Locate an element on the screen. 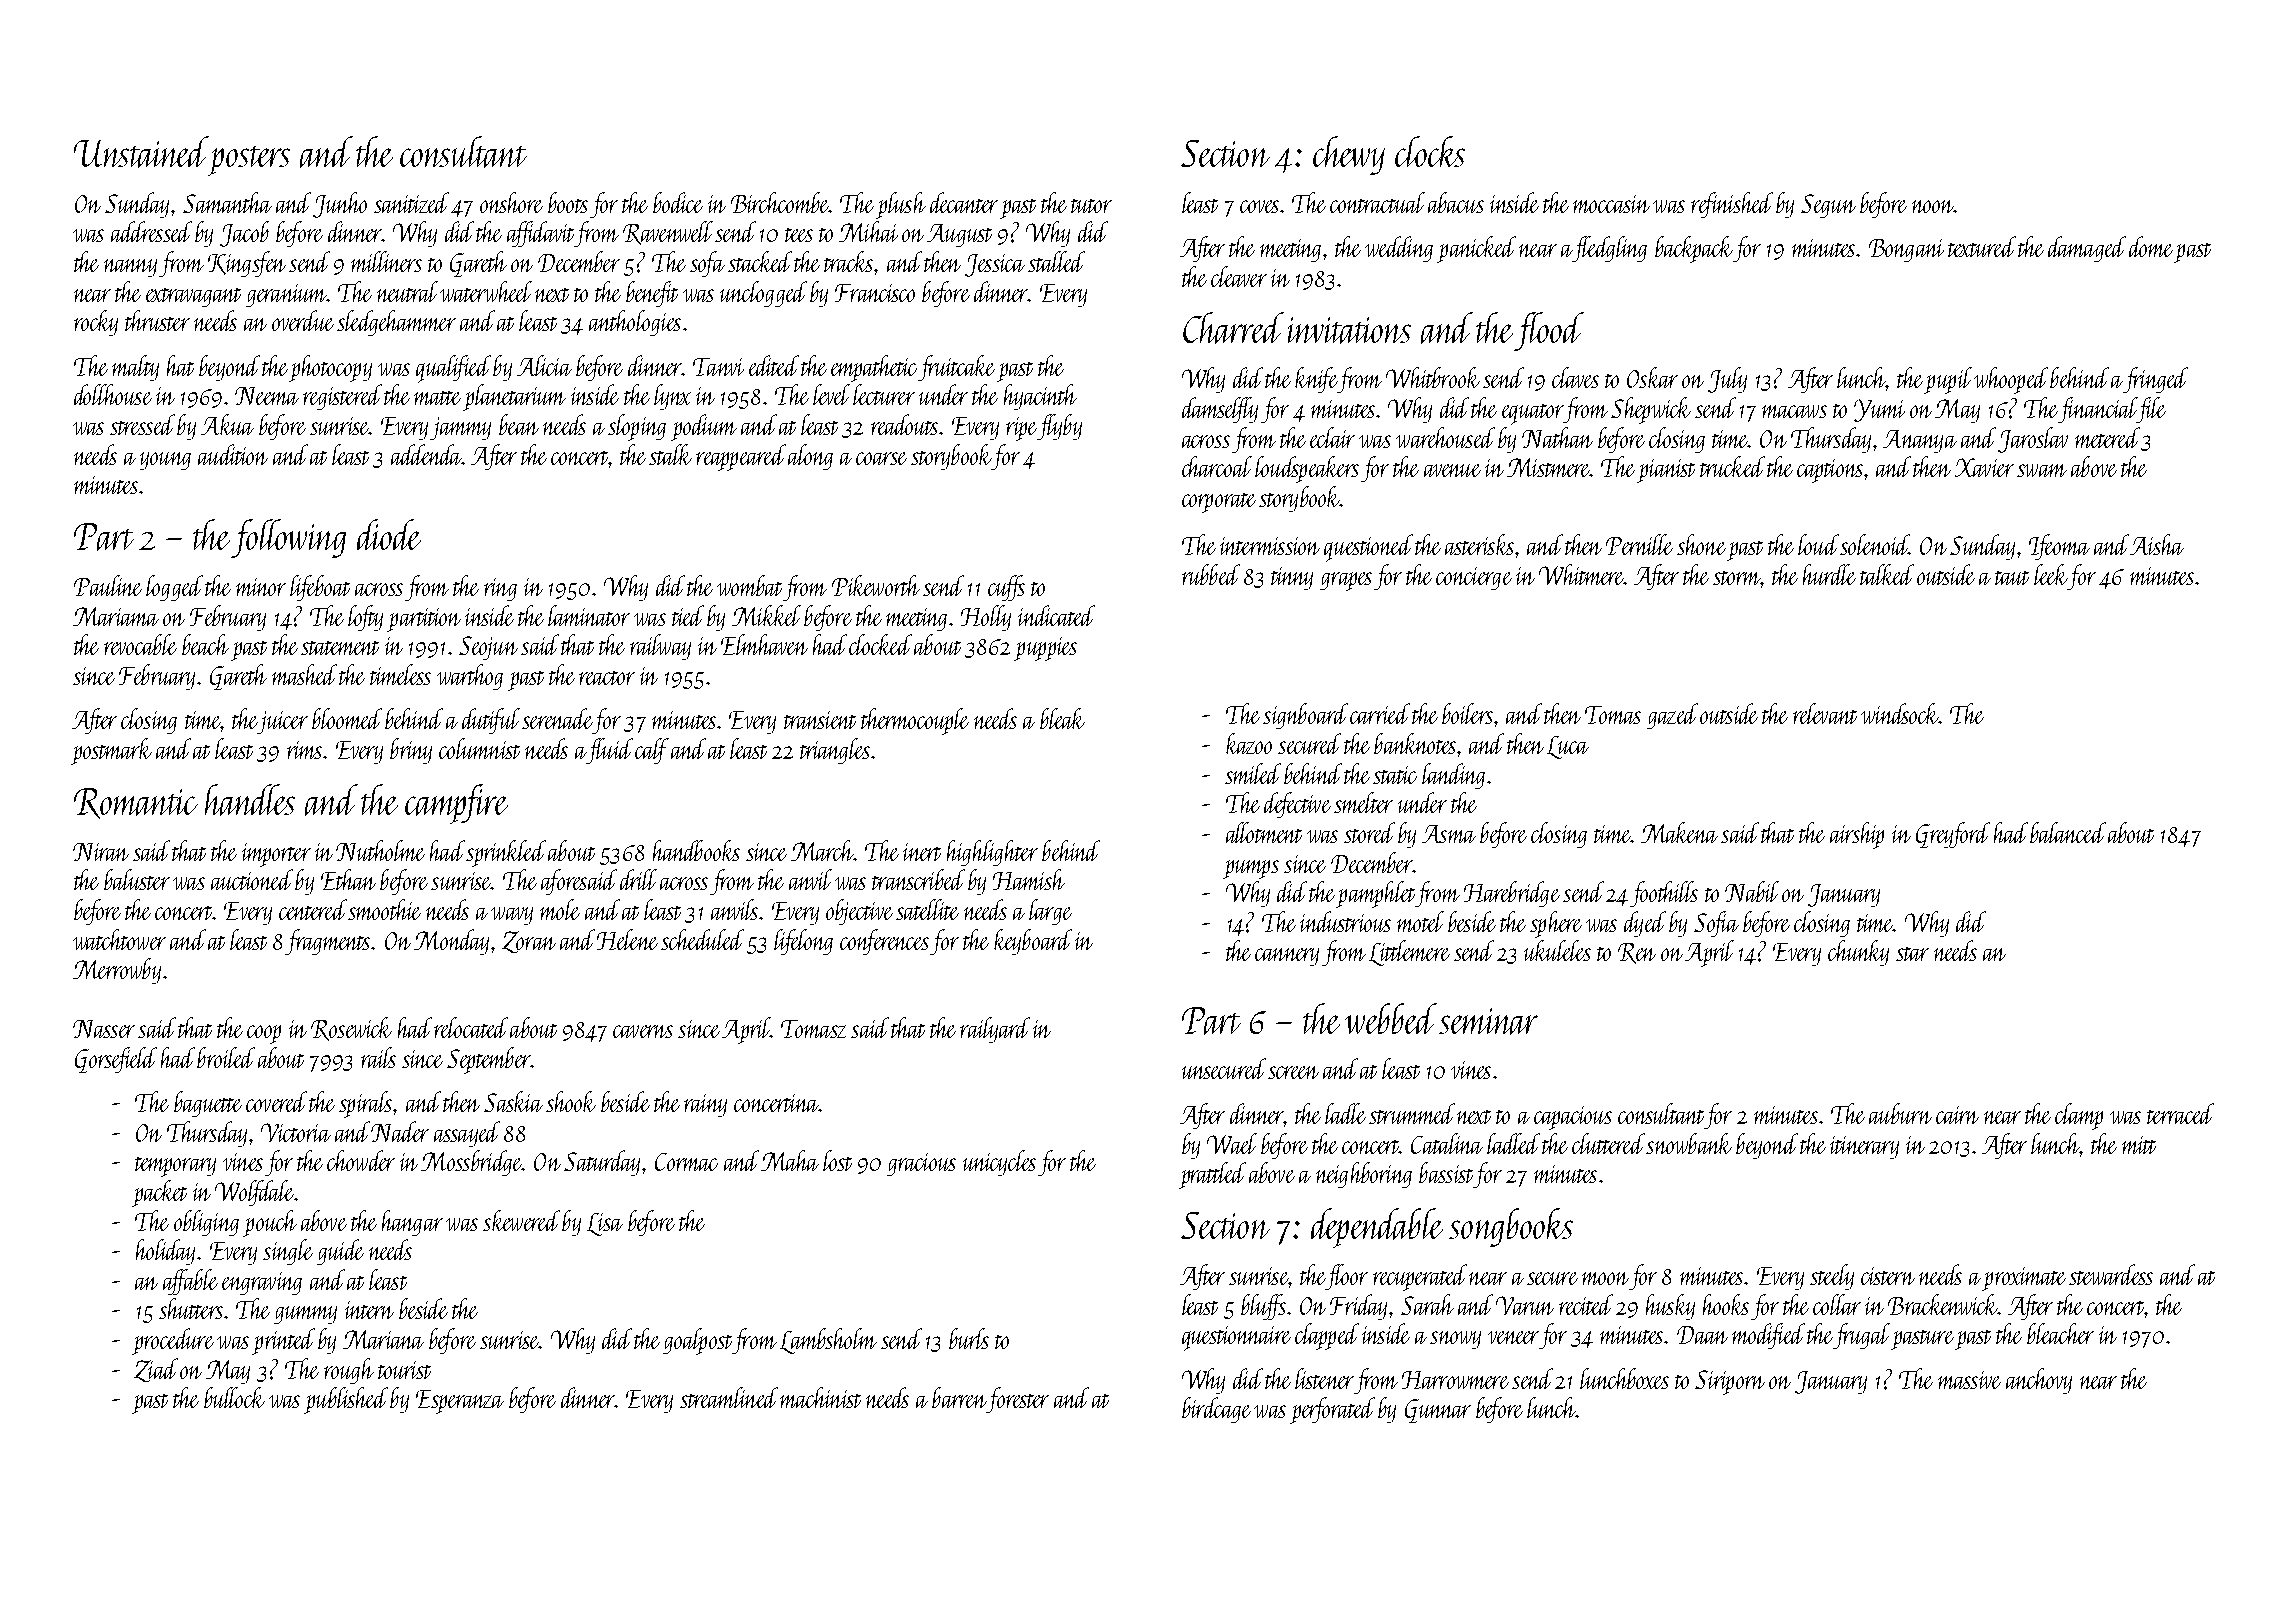 This screenshot has height=1620, width=2292. triangles is located at coordinates (835, 751).
